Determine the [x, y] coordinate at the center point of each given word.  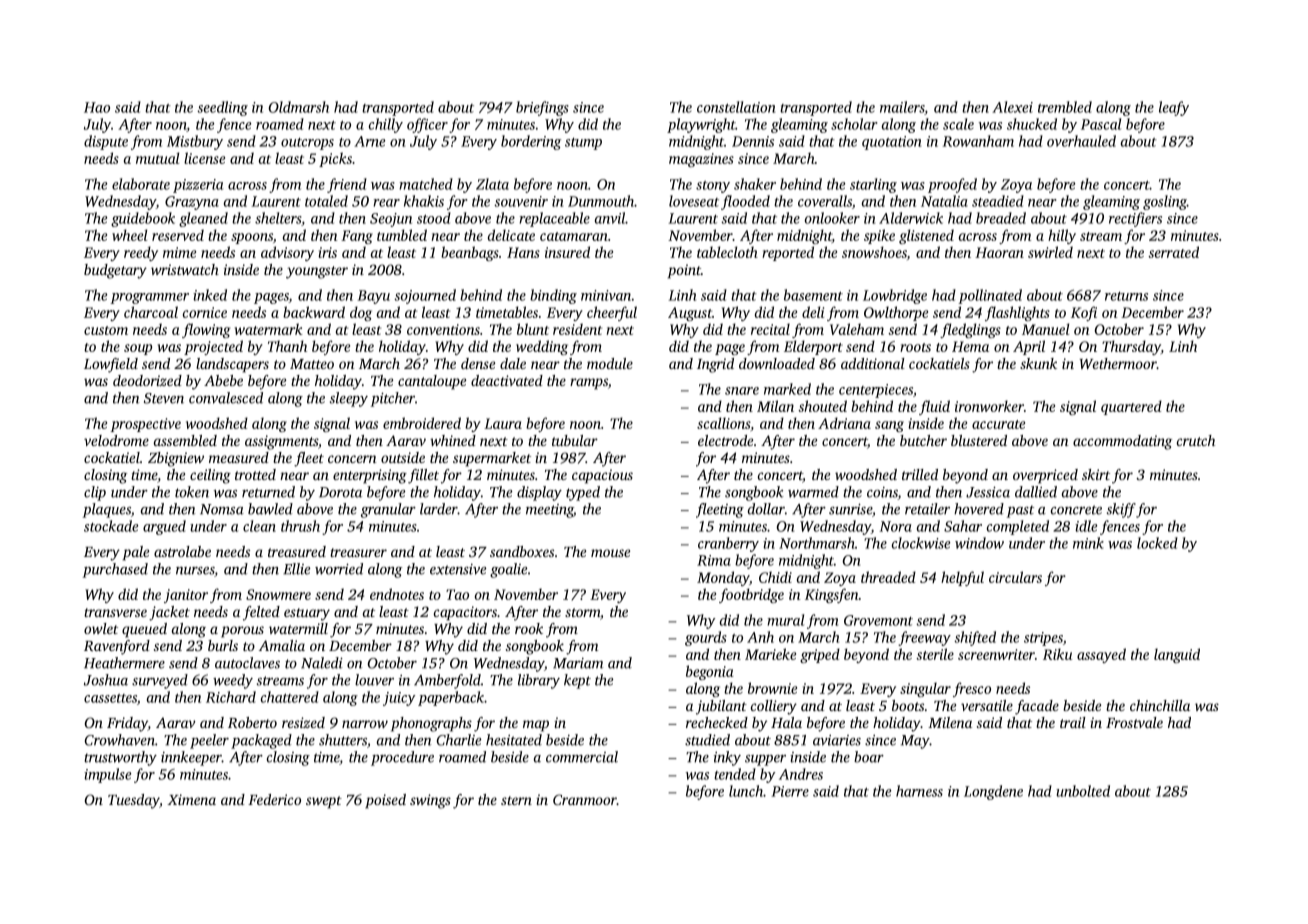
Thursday [1131, 347]
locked [1157, 543]
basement [813, 295]
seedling [222, 108]
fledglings [970, 330]
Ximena [191, 799]
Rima [714, 560]
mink [1088, 543]
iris [327, 252]
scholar [854, 124]
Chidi [775, 577]
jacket [169, 613]
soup [138, 349]
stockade [111, 526]
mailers [902, 107]
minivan [606, 295]
